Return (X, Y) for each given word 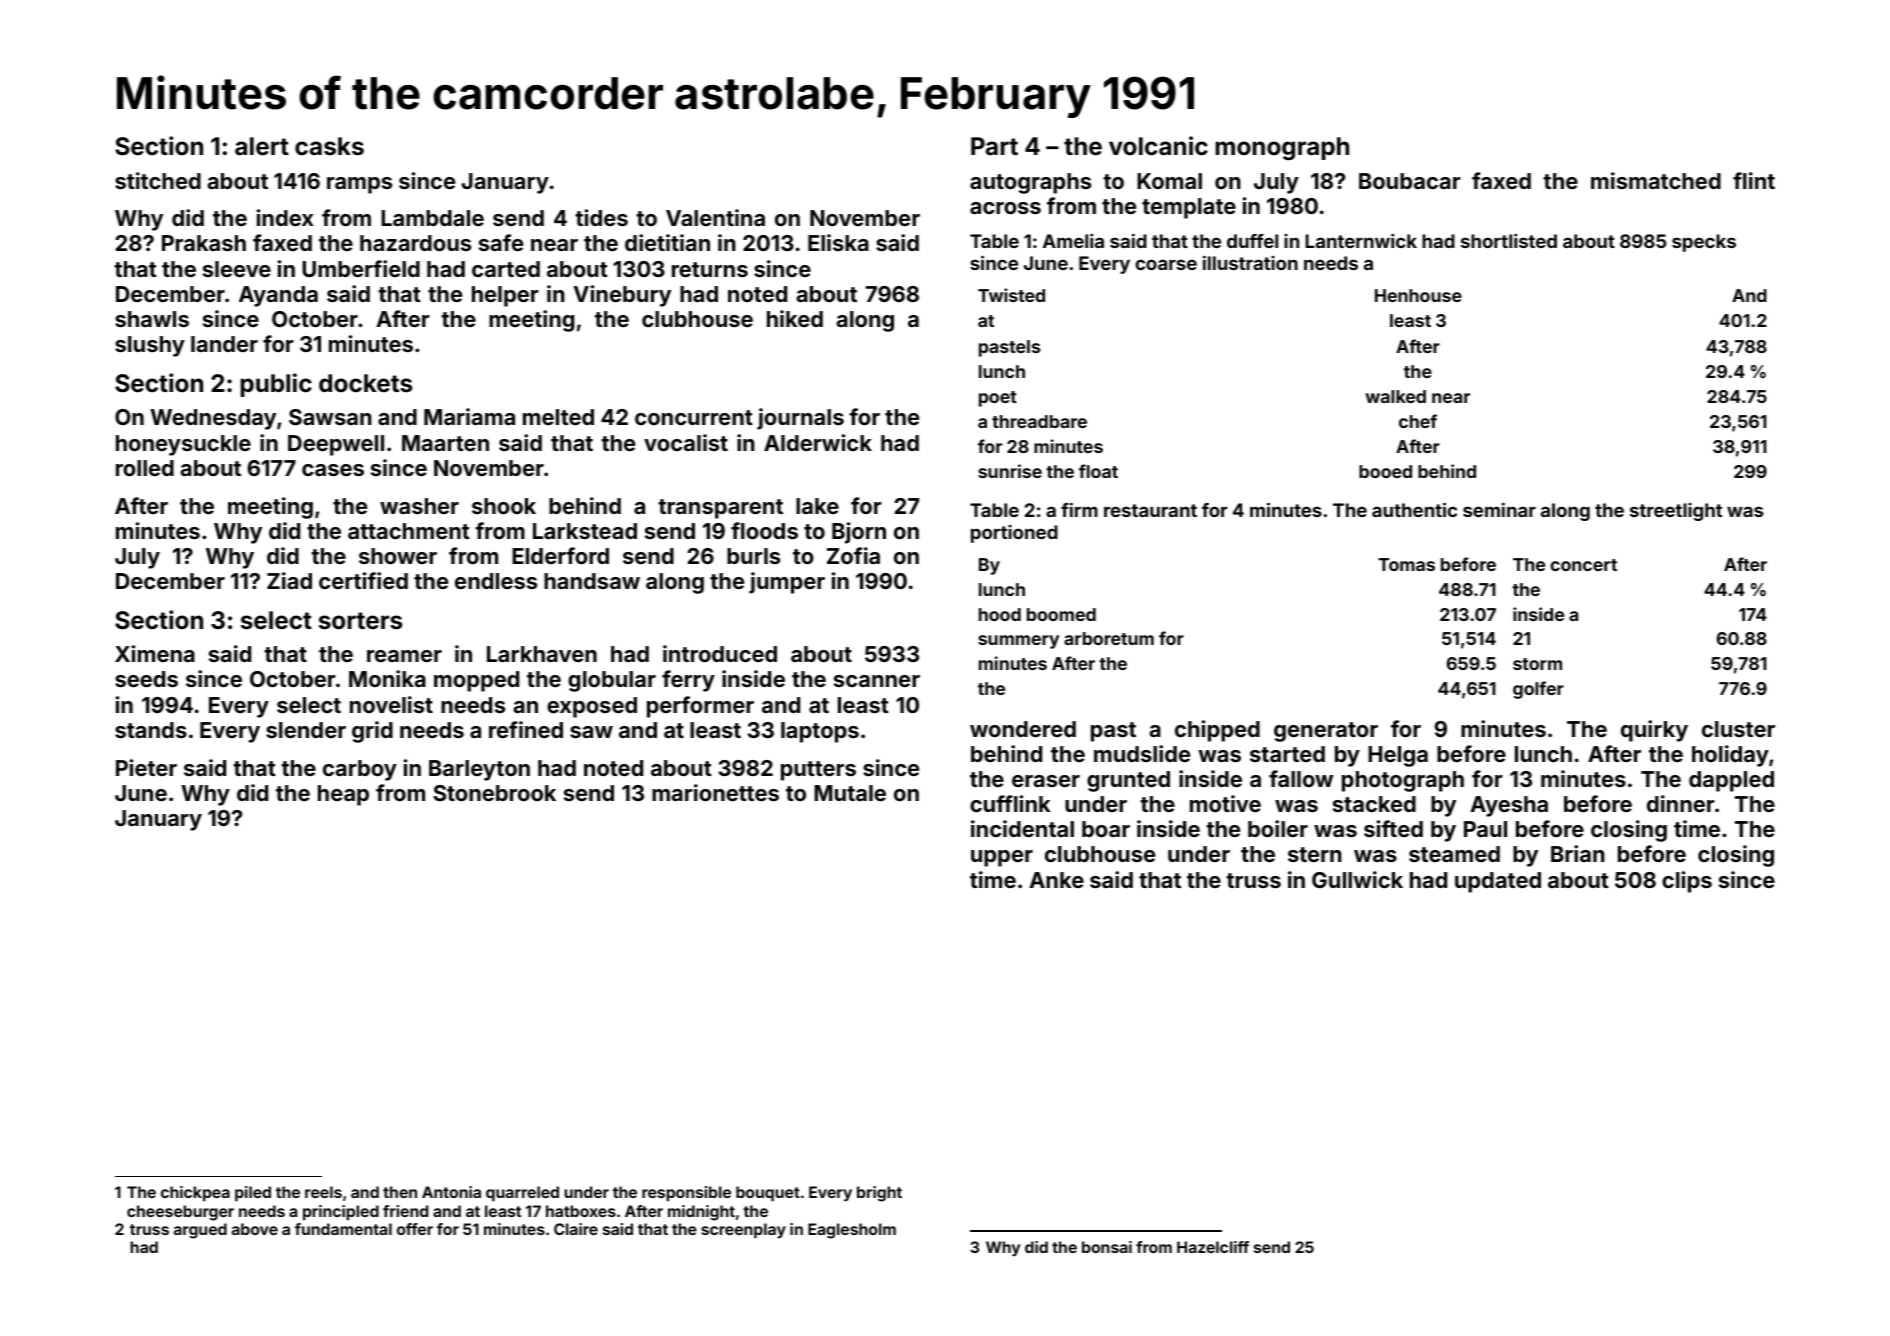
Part (994, 146)
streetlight (1676, 512)
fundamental (343, 1229)
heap (343, 795)
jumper (787, 583)
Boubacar (1410, 181)
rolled (145, 468)
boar (1106, 829)
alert (262, 146)
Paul (1485, 829)
